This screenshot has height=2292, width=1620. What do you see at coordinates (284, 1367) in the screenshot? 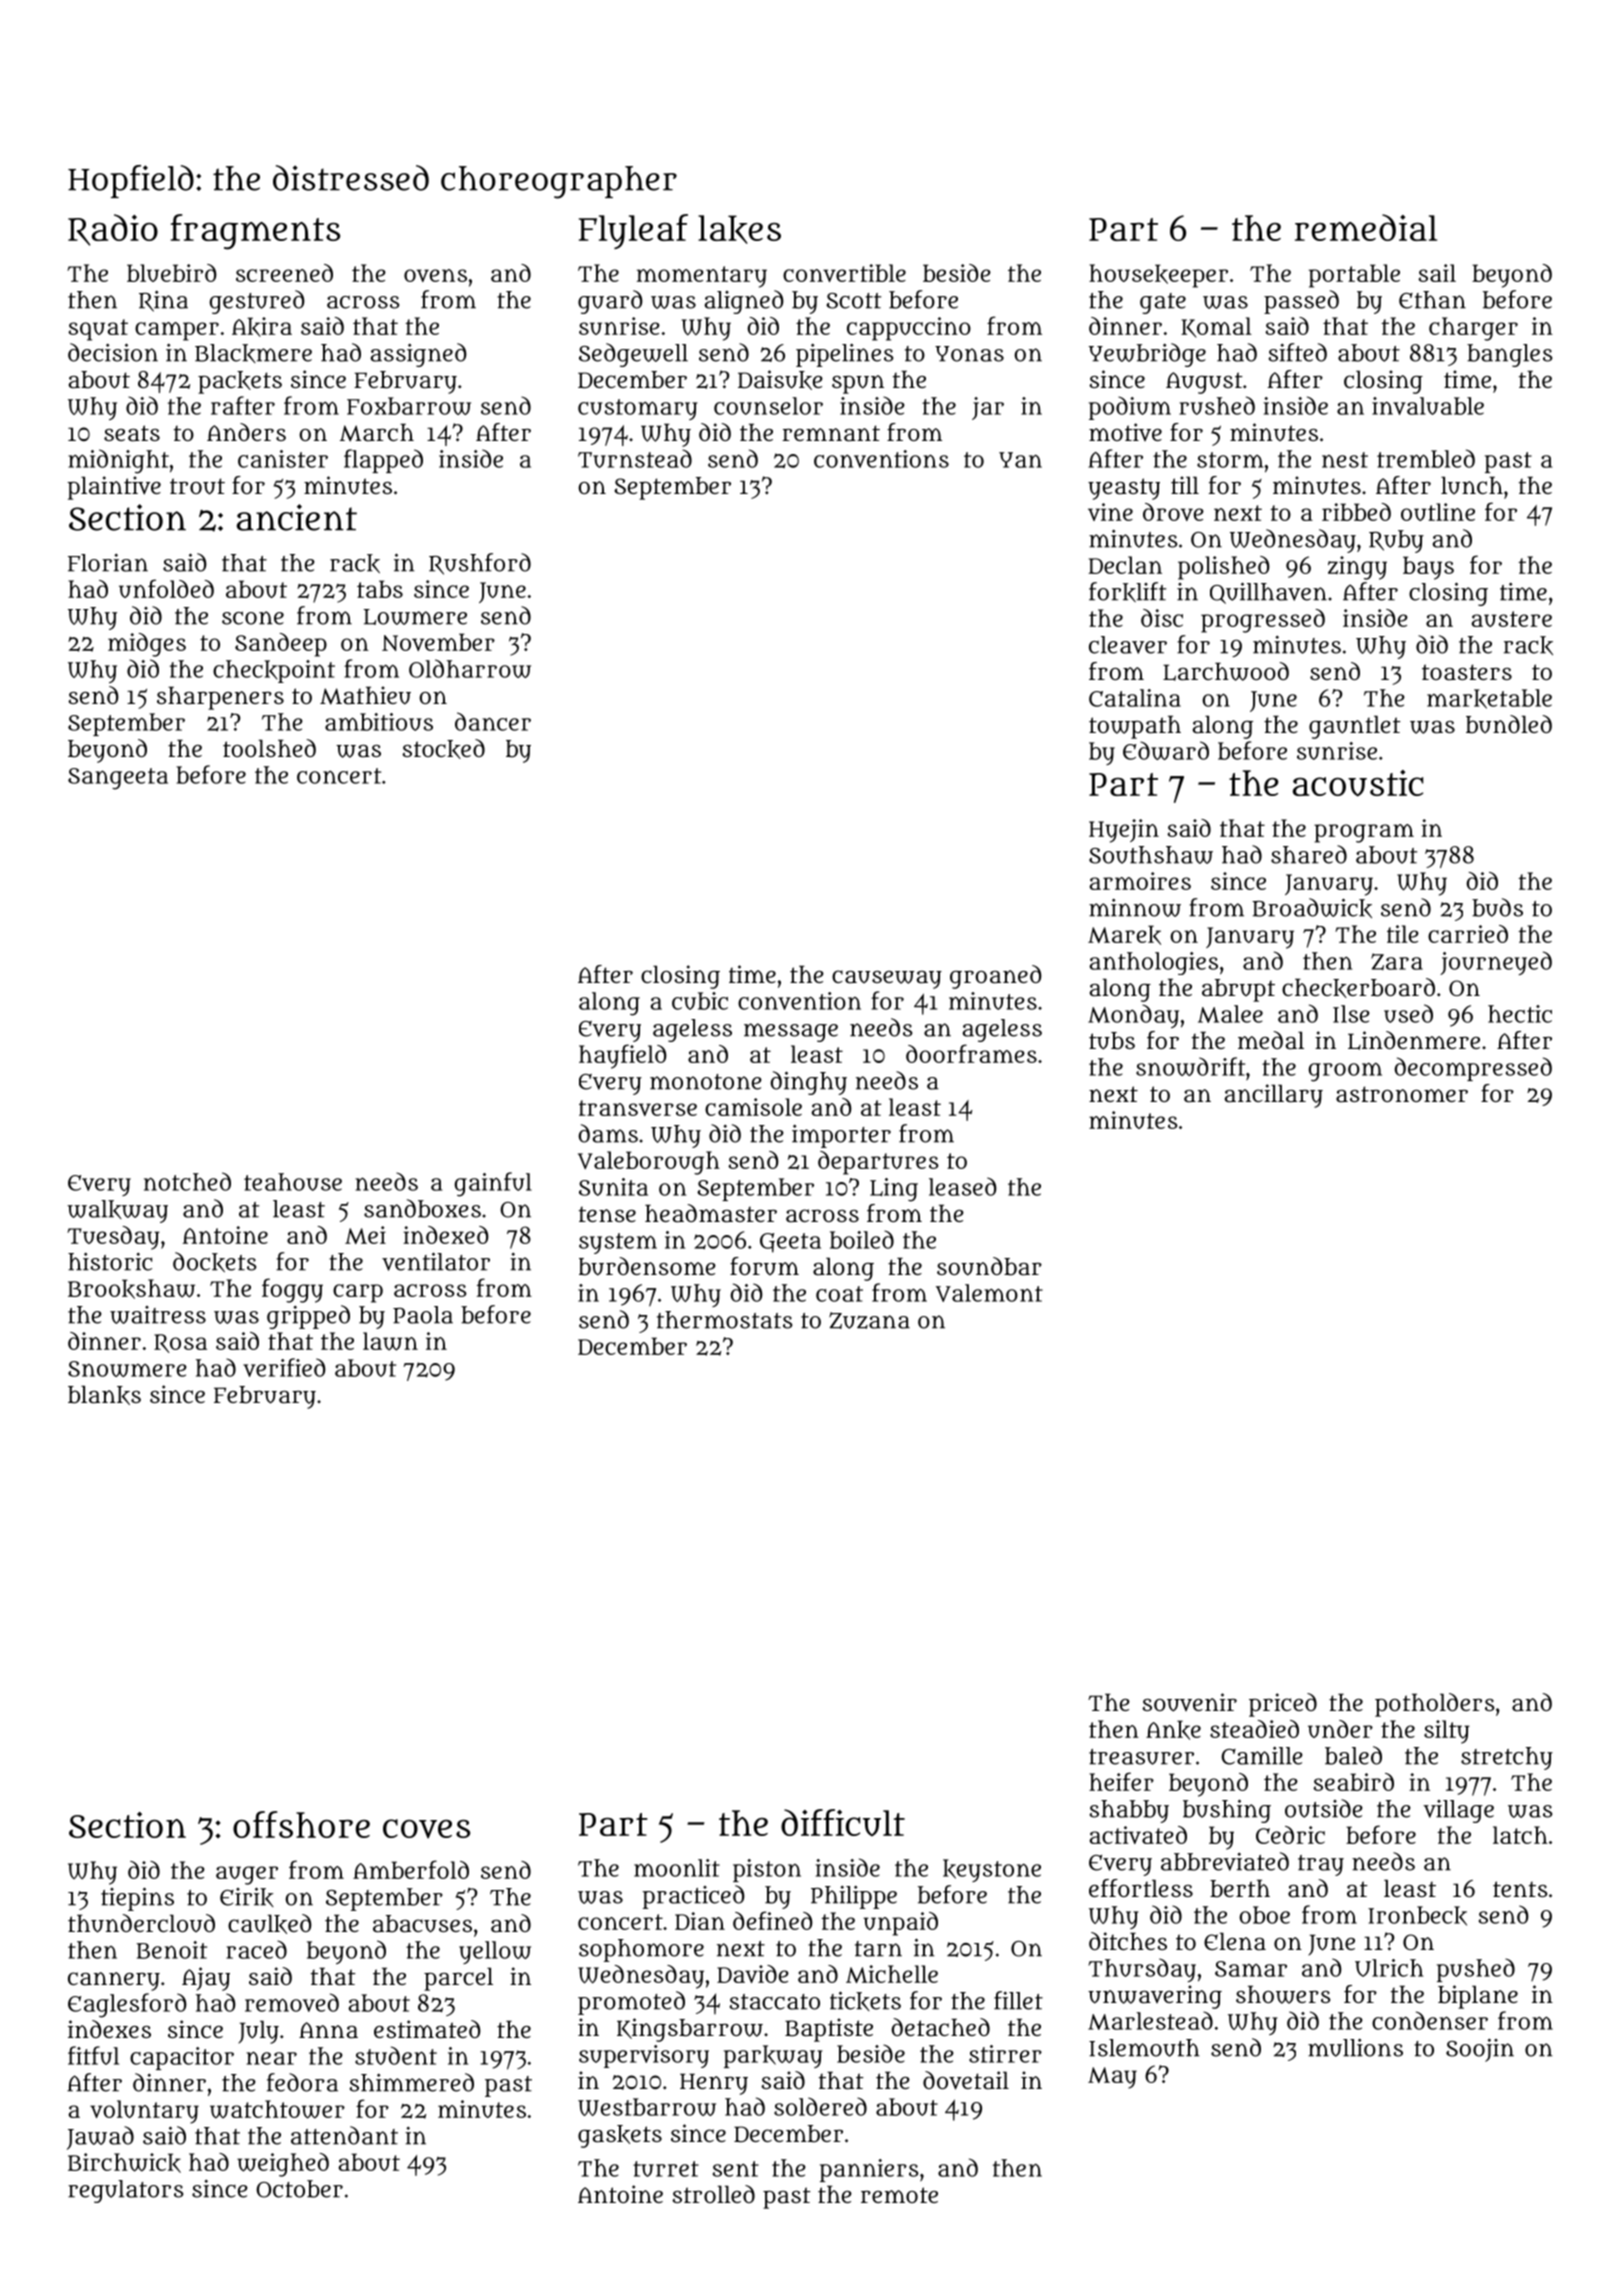
I see `verified` at bounding box center [284, 1367].
